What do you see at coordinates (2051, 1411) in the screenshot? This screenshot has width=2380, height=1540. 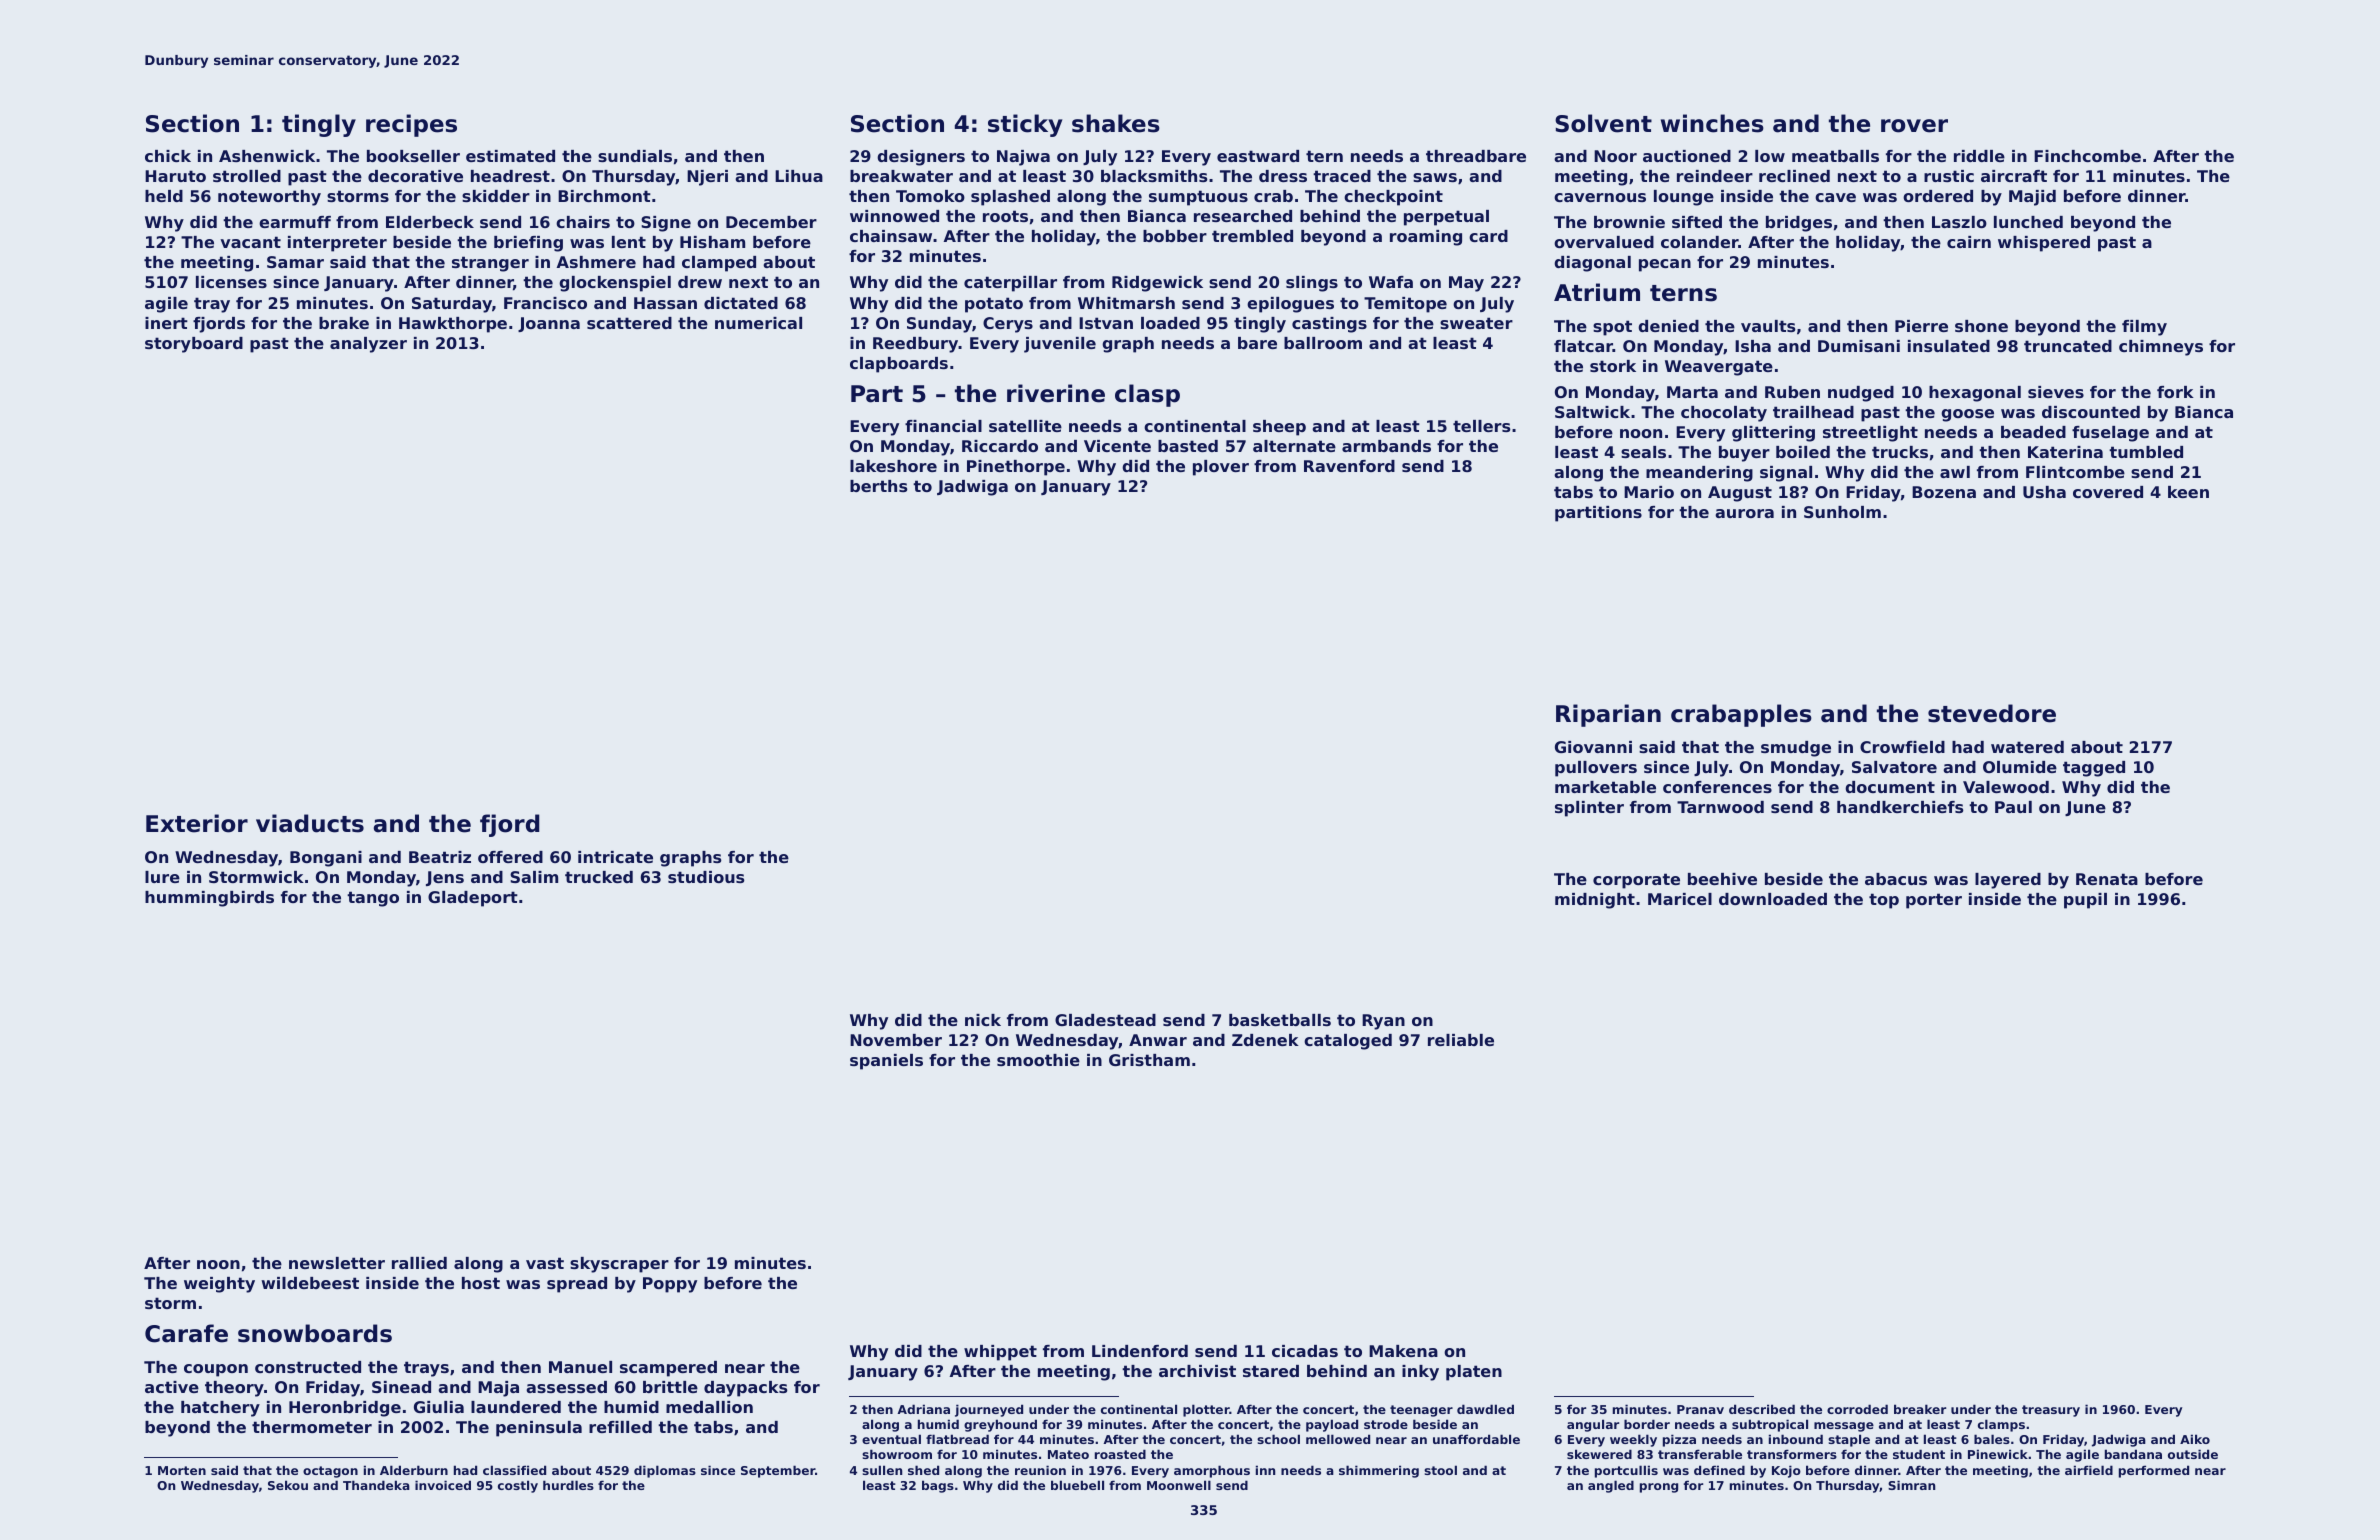 I see `treasury` at bounding box center [2051, 1411].
